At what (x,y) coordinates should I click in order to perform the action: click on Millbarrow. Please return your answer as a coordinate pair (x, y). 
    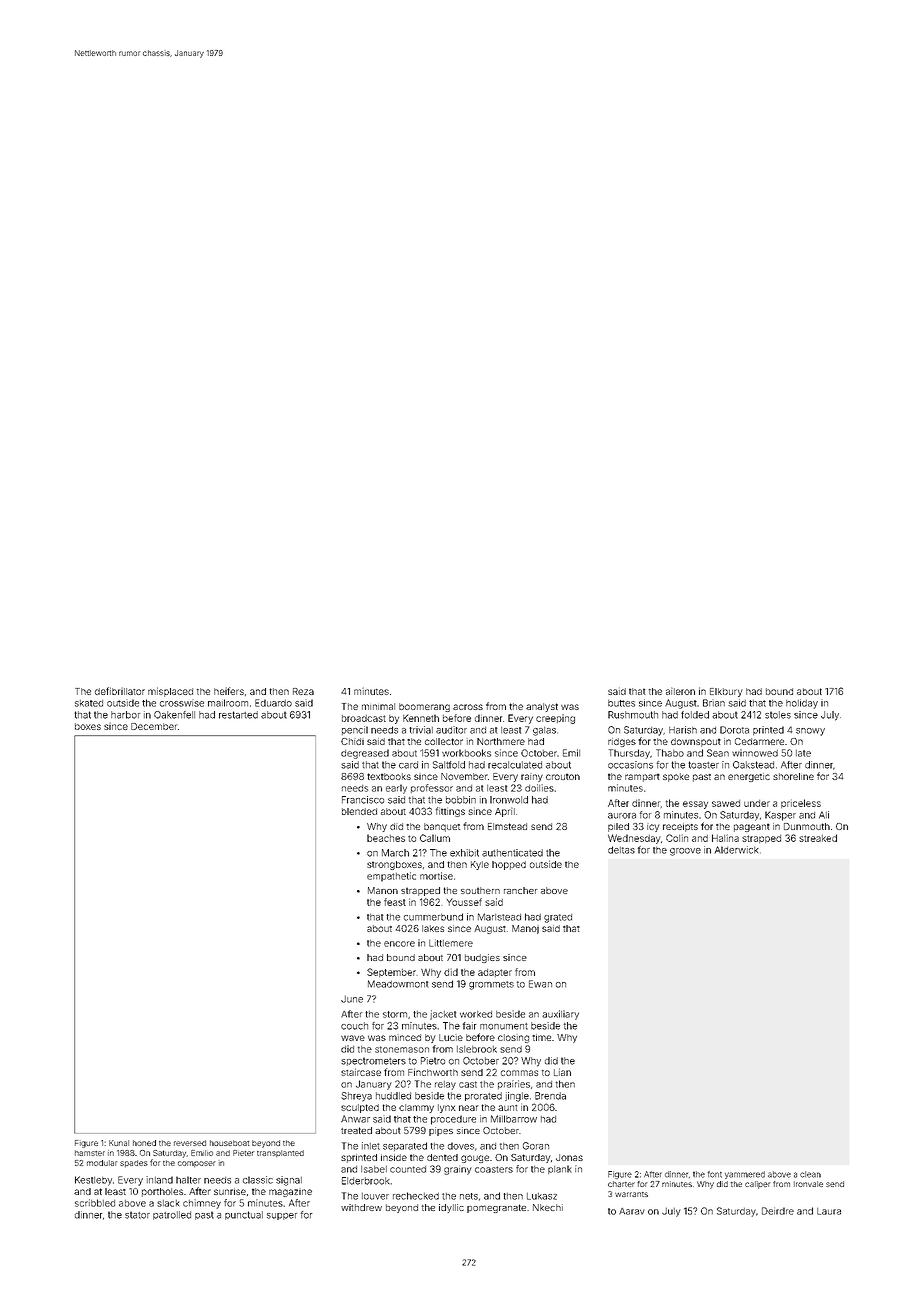
    Looking at the image, I should click on (514, 1119).
